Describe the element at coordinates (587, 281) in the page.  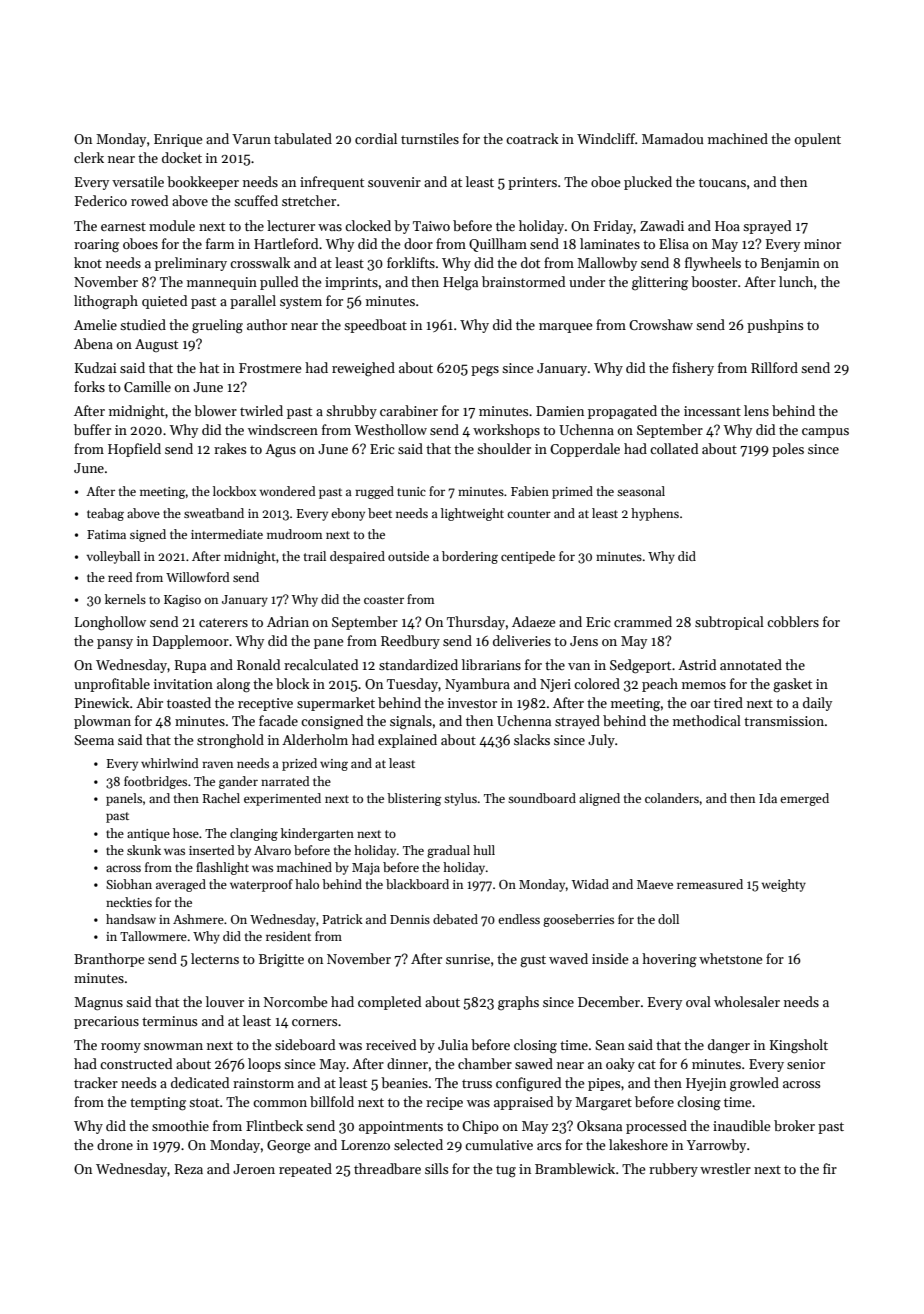
I see `under` at that location.
